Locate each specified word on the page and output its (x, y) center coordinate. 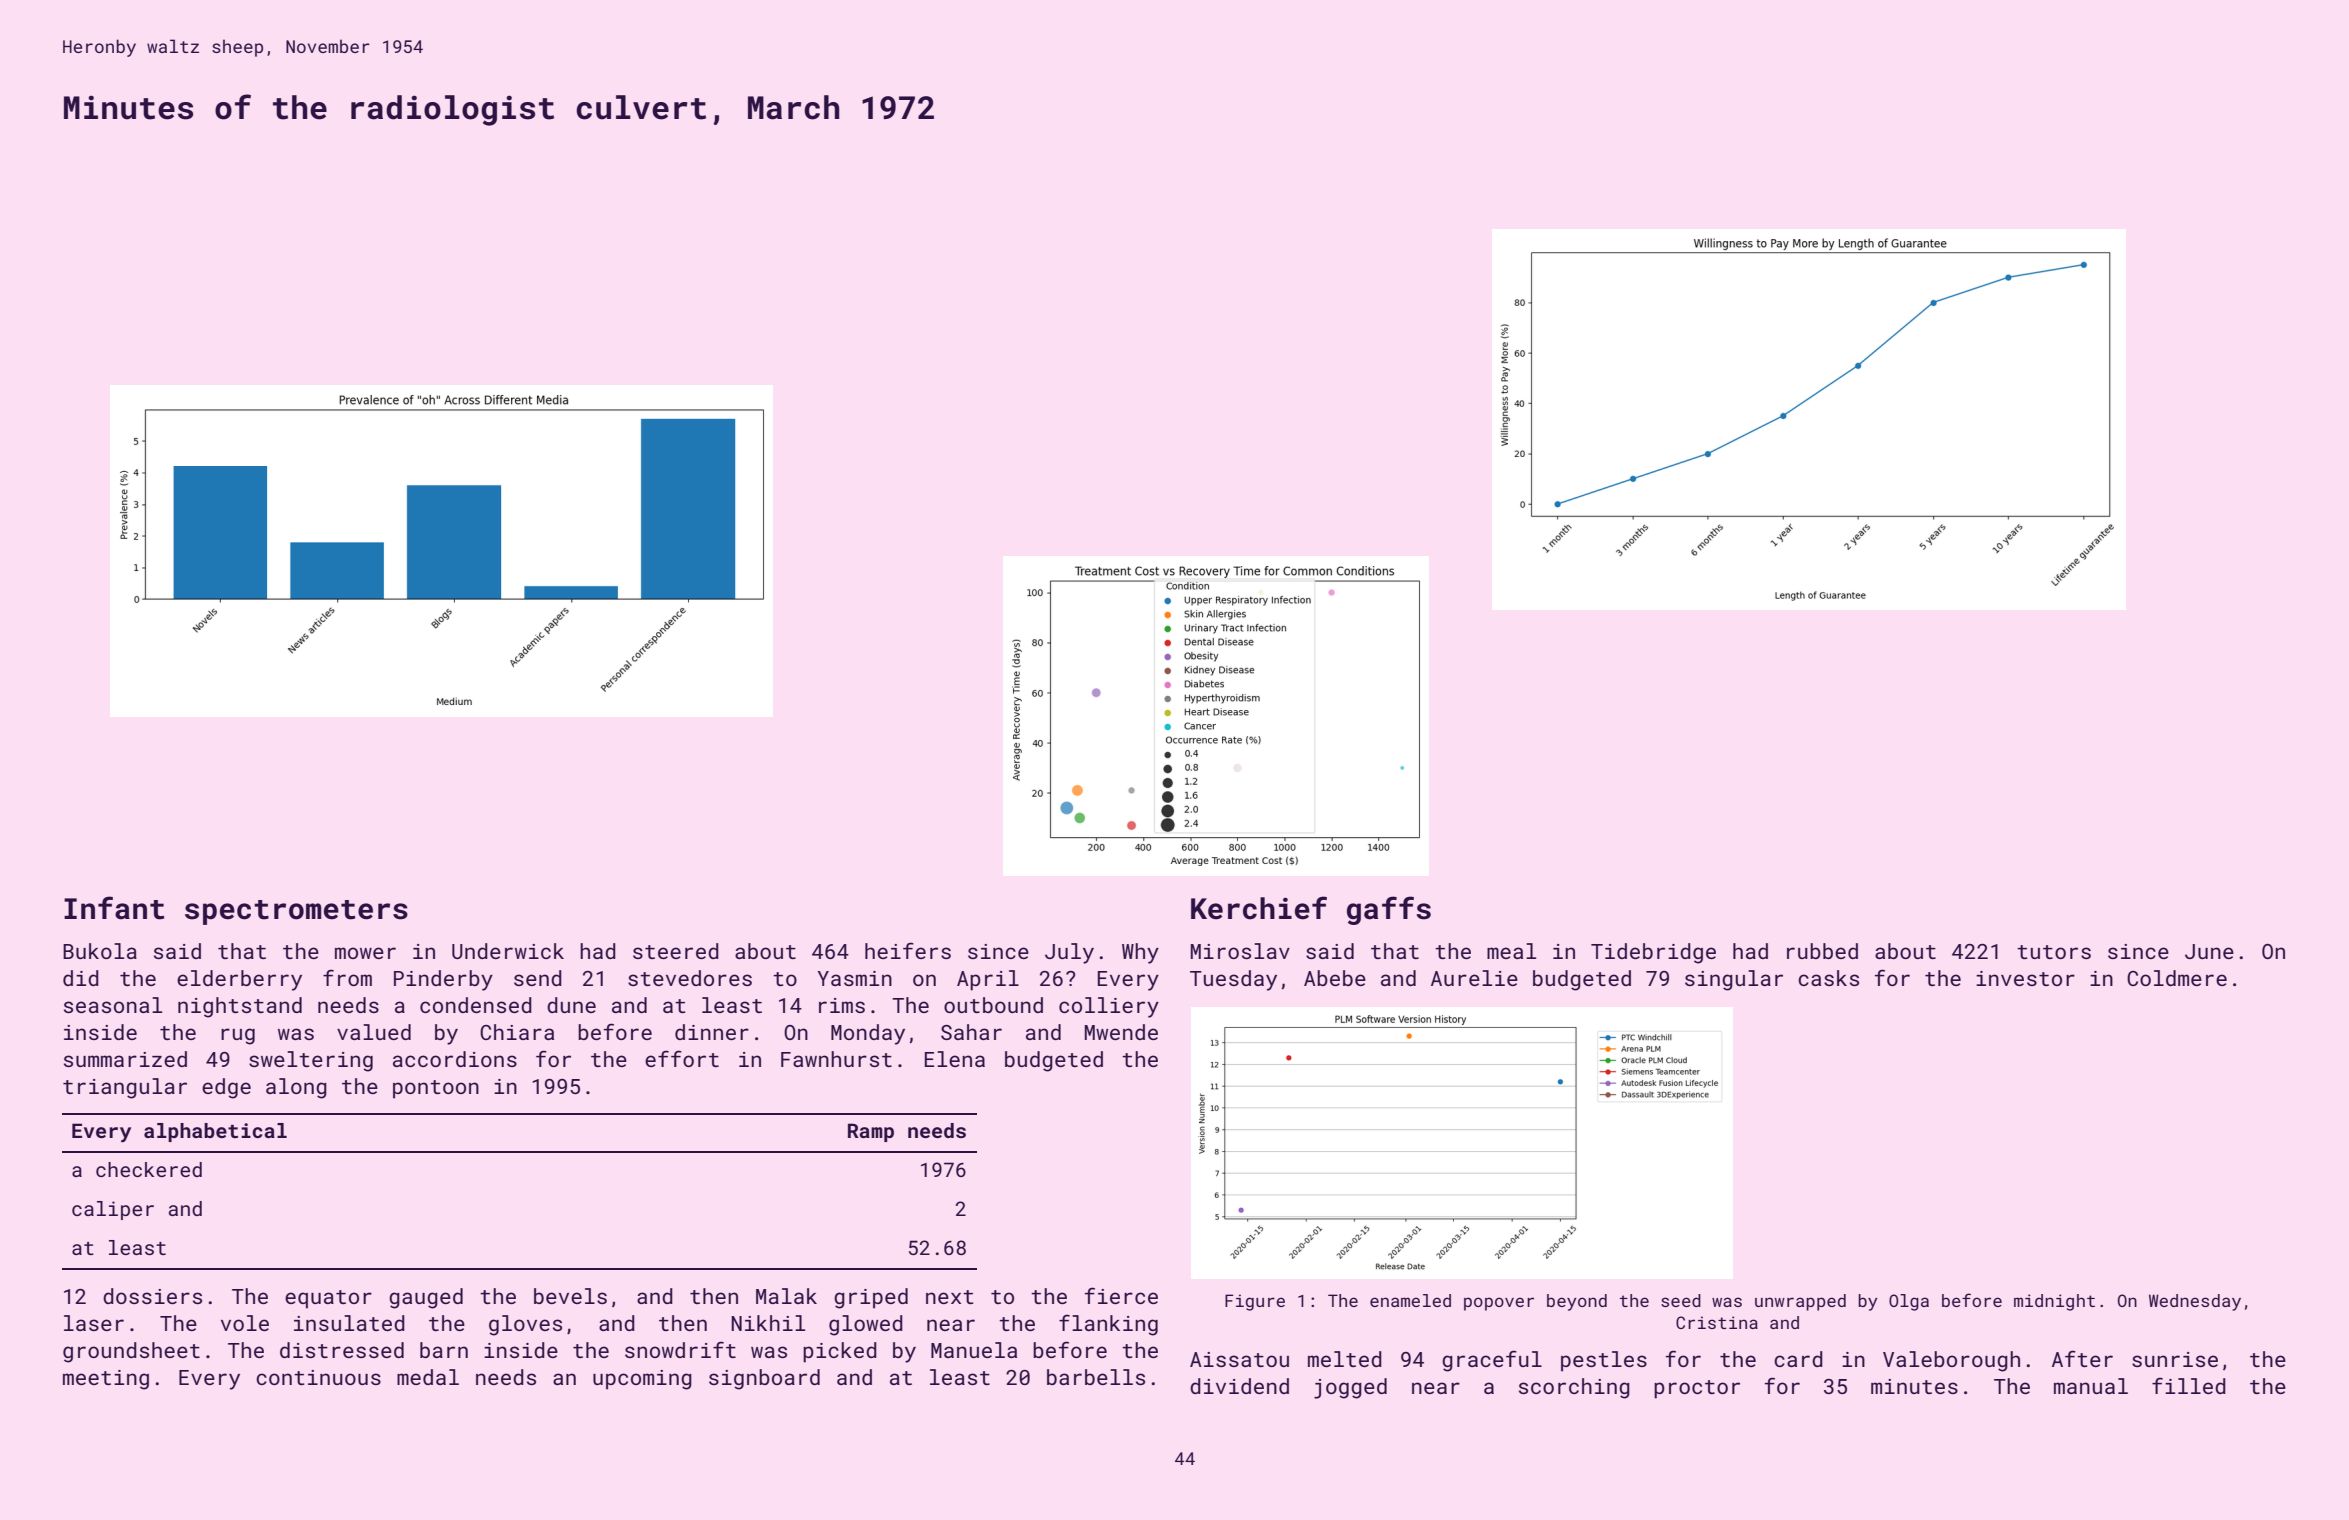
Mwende (1121, 1032)
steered (676, 951)
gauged (426, 1298)
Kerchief (1259, 908)
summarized (125, 1059)
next (950, 1297)
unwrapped (1800, 1302)
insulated (349, 1323)
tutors (2054, 952)
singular (1734, 980)
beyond (1577, 1302)
